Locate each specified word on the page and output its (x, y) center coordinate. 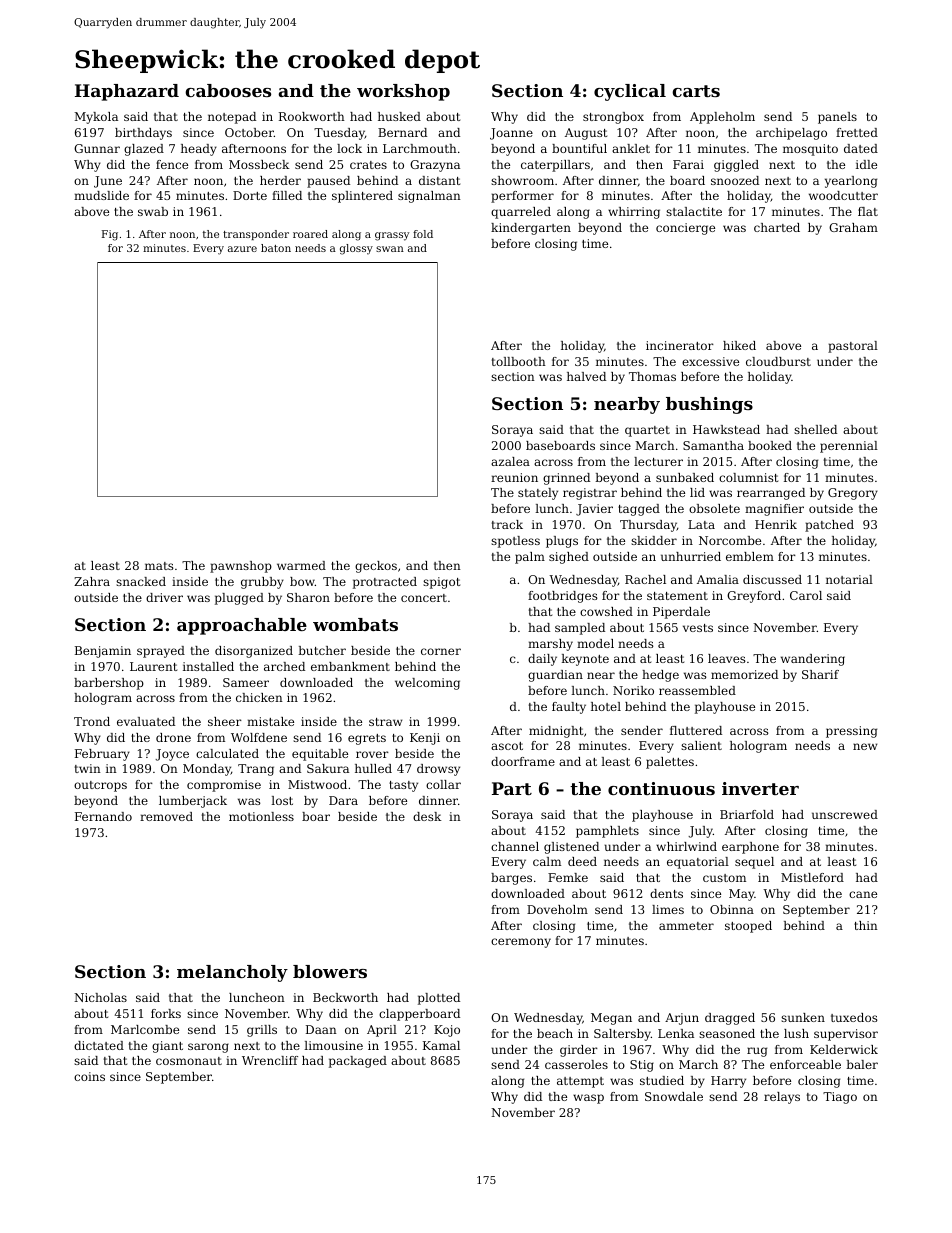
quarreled (521, 213)
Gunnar (97, 148)
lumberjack (193, 802)
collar (443, 784)
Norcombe (730, 540)
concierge (685, 229)
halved (586, 376)
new (865, 746)
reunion (514, 477)
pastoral (853, 347)
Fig (110, 235)
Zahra (92, 581)
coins (89, 1076)
